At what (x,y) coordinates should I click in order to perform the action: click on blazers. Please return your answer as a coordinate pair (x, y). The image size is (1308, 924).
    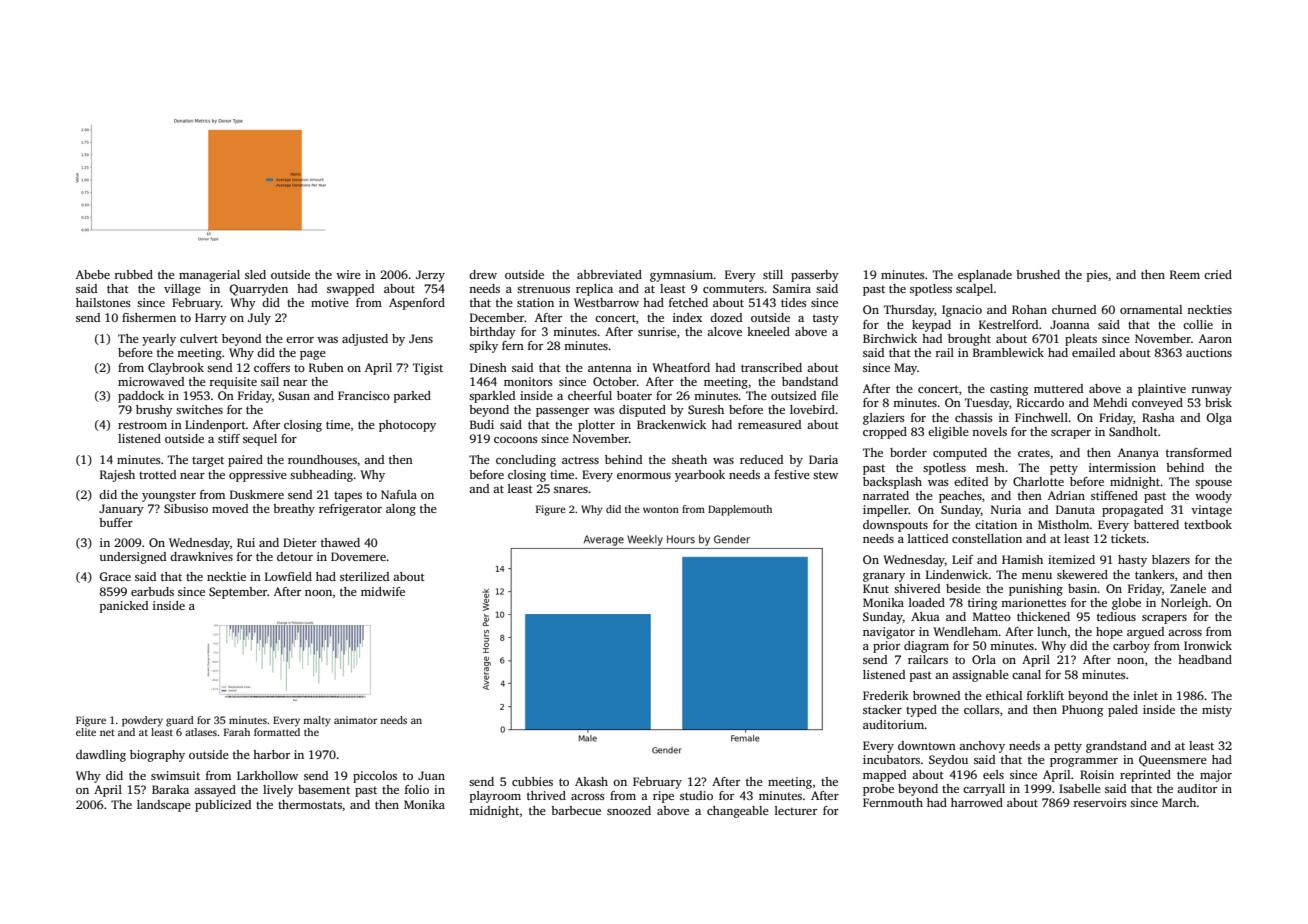
    Looking at the image, I should click on (1171, 559).
